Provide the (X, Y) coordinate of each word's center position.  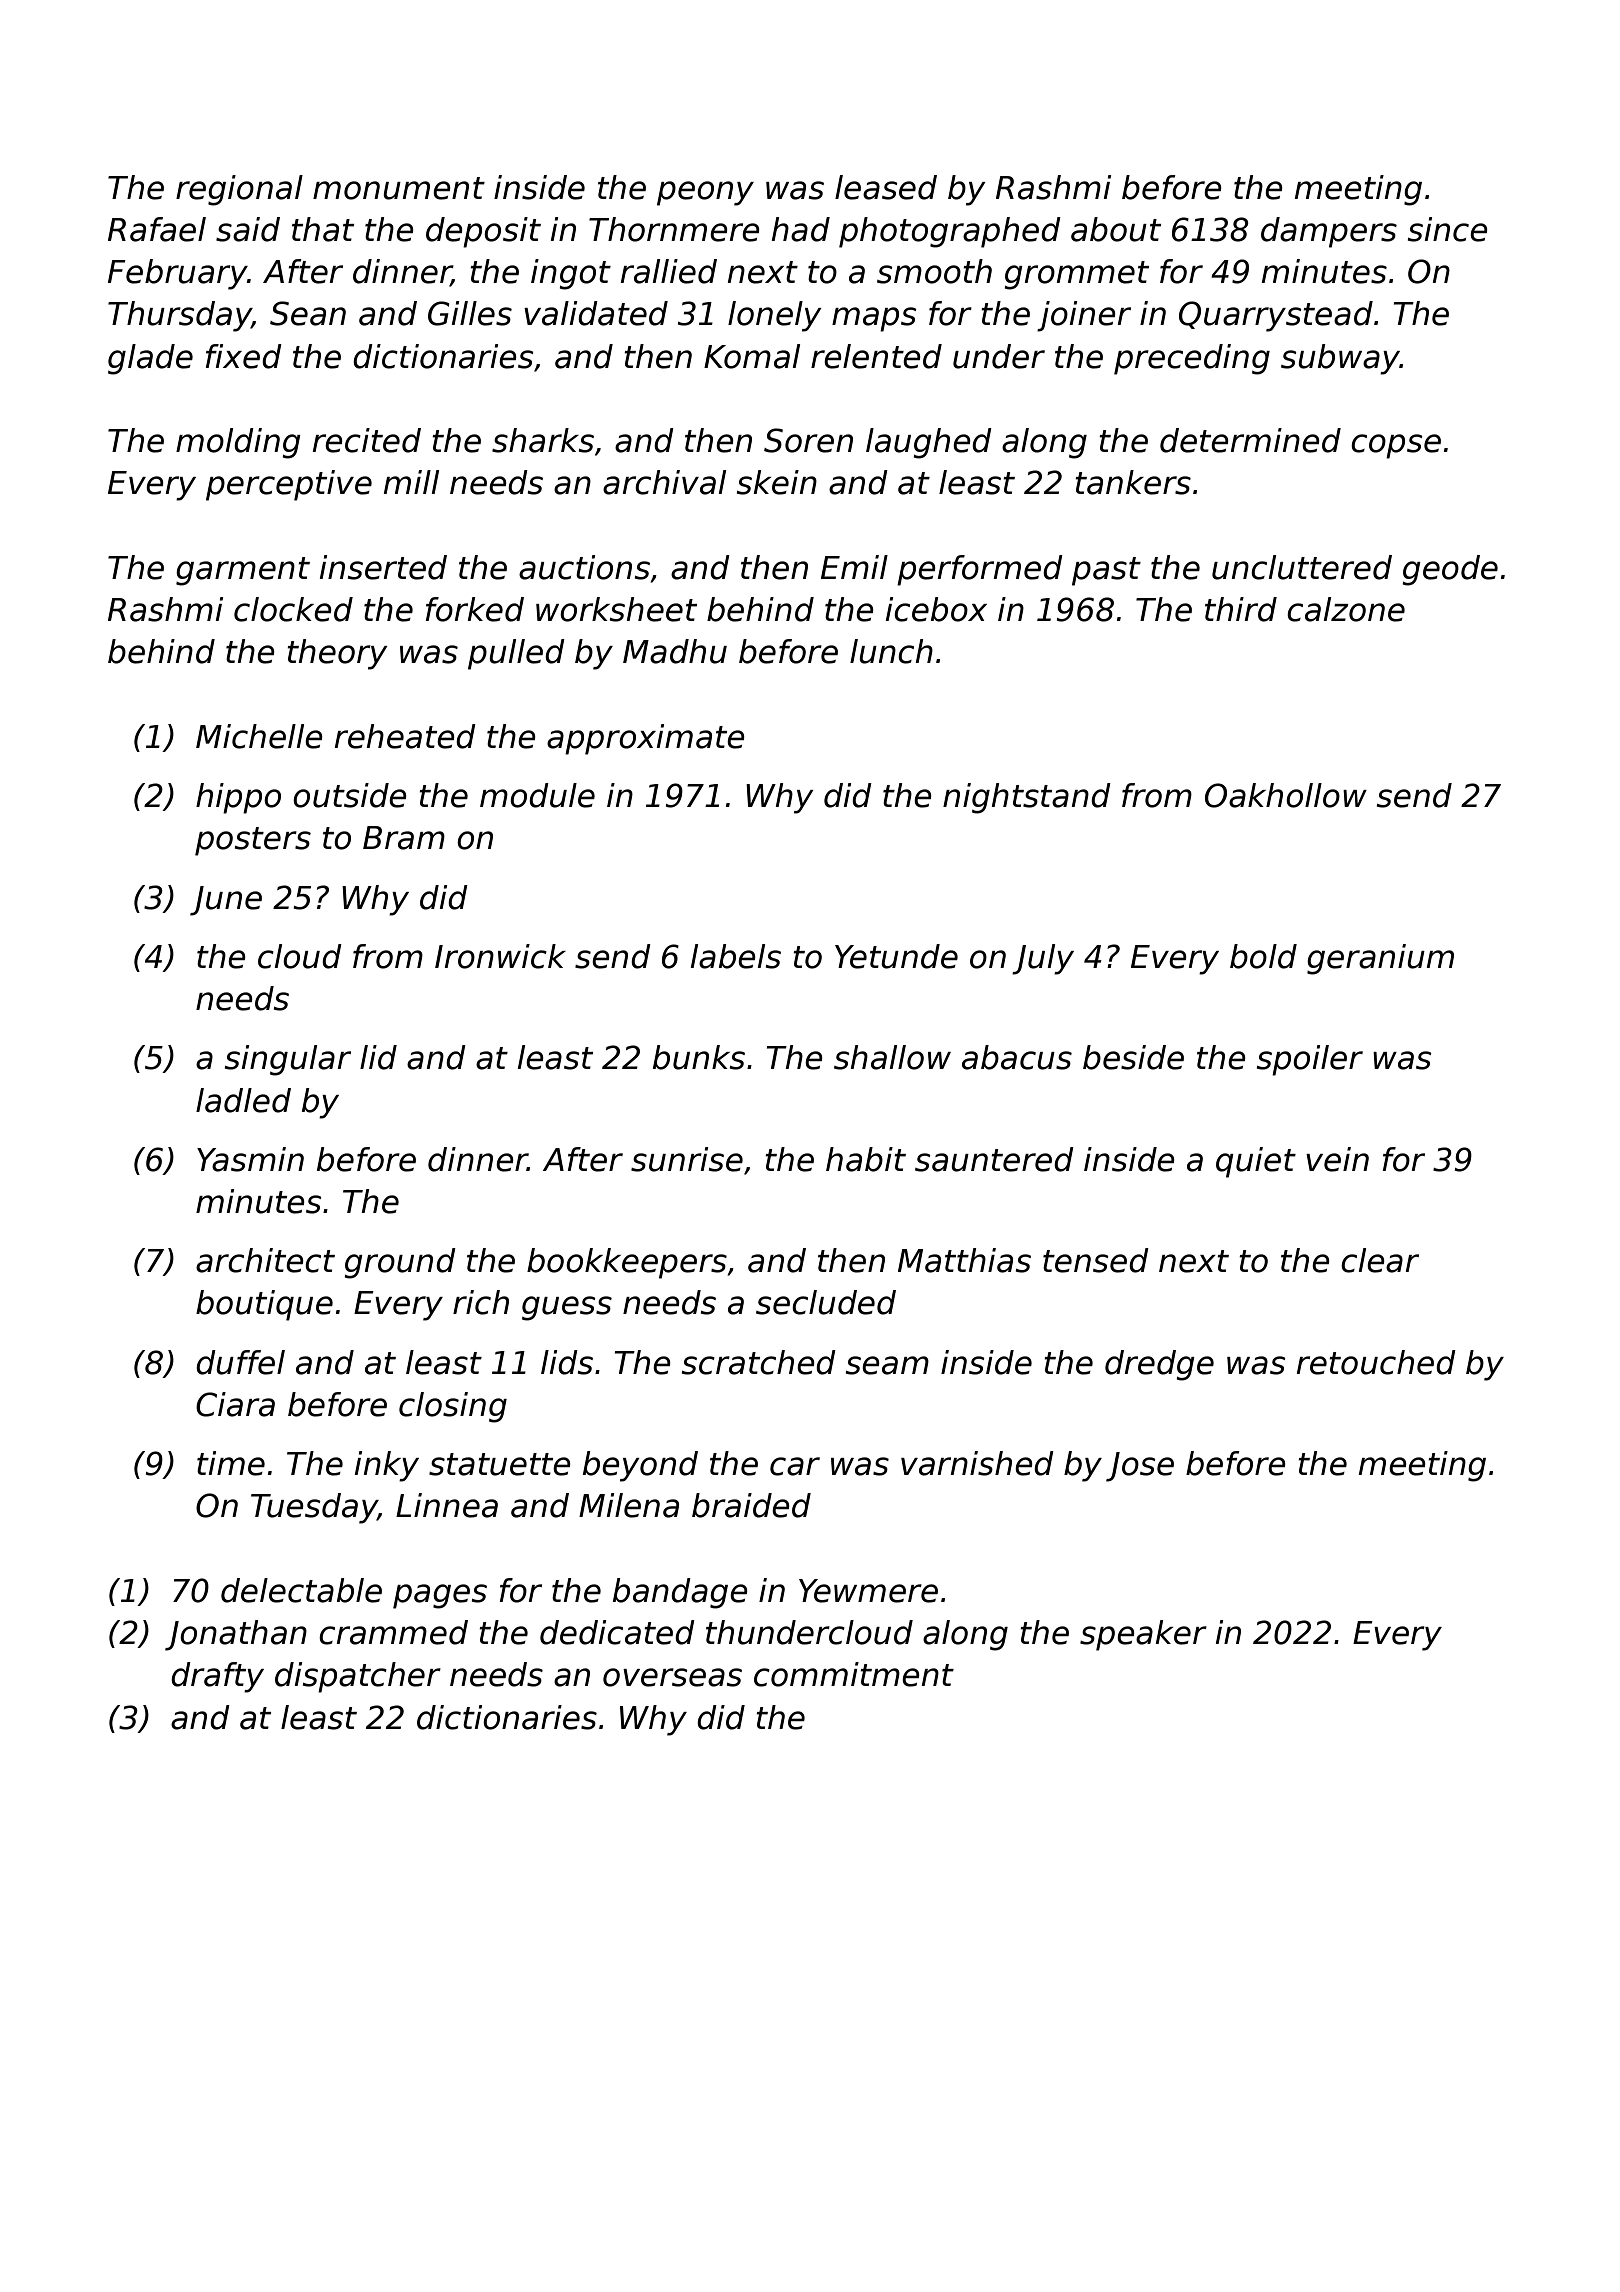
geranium (1380, 959)
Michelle (259, 736)
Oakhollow (1286, 795)
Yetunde (896, 956)
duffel (240, 1362)
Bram (404, 838)
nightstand (1027, 798)
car (795, 1466)
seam (887, 1365)
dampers (1329, 232)
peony (705, 193)
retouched (1376, 1362)
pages (440, 1596)
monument (399, 188)
